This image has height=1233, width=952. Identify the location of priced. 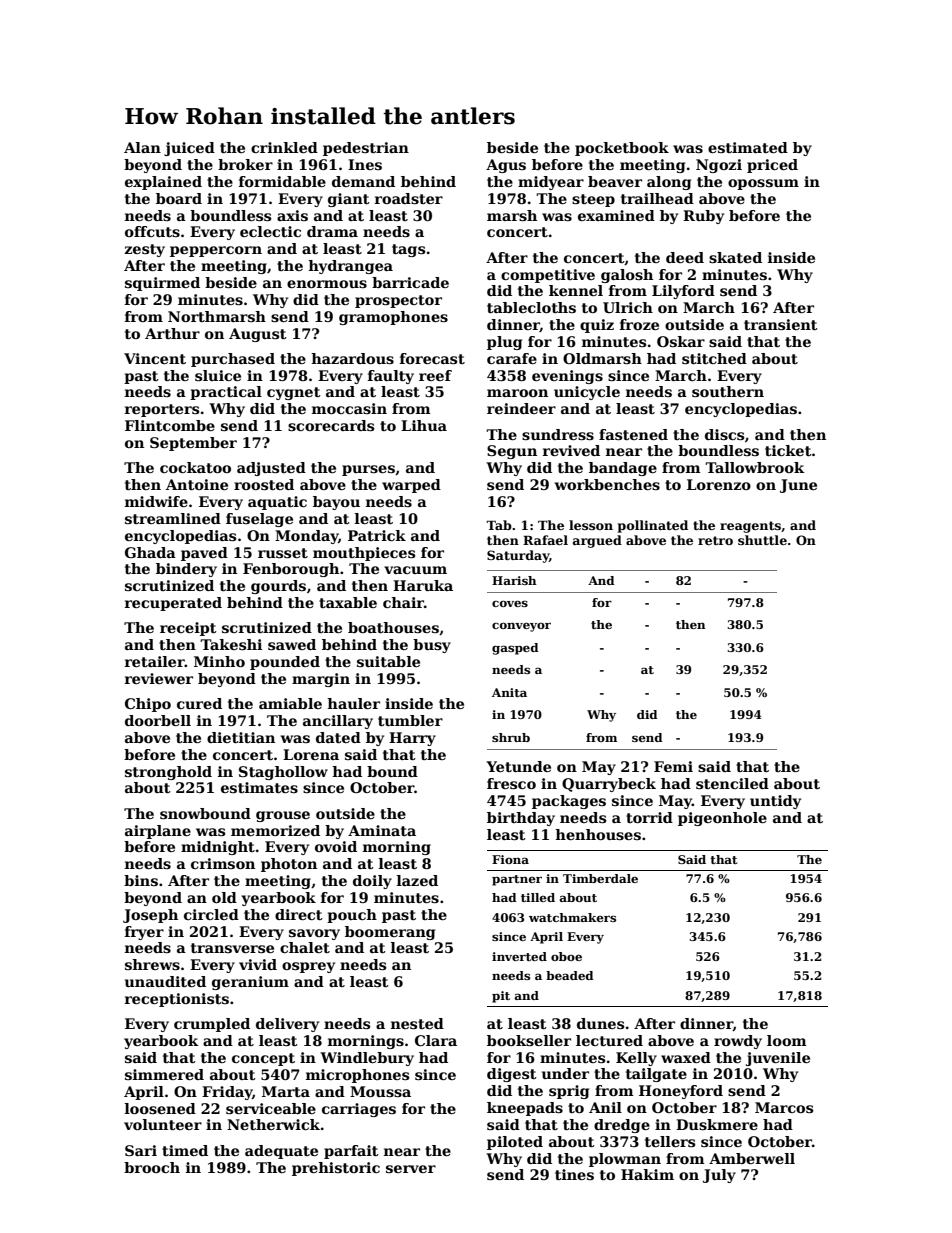
(772, 166).
